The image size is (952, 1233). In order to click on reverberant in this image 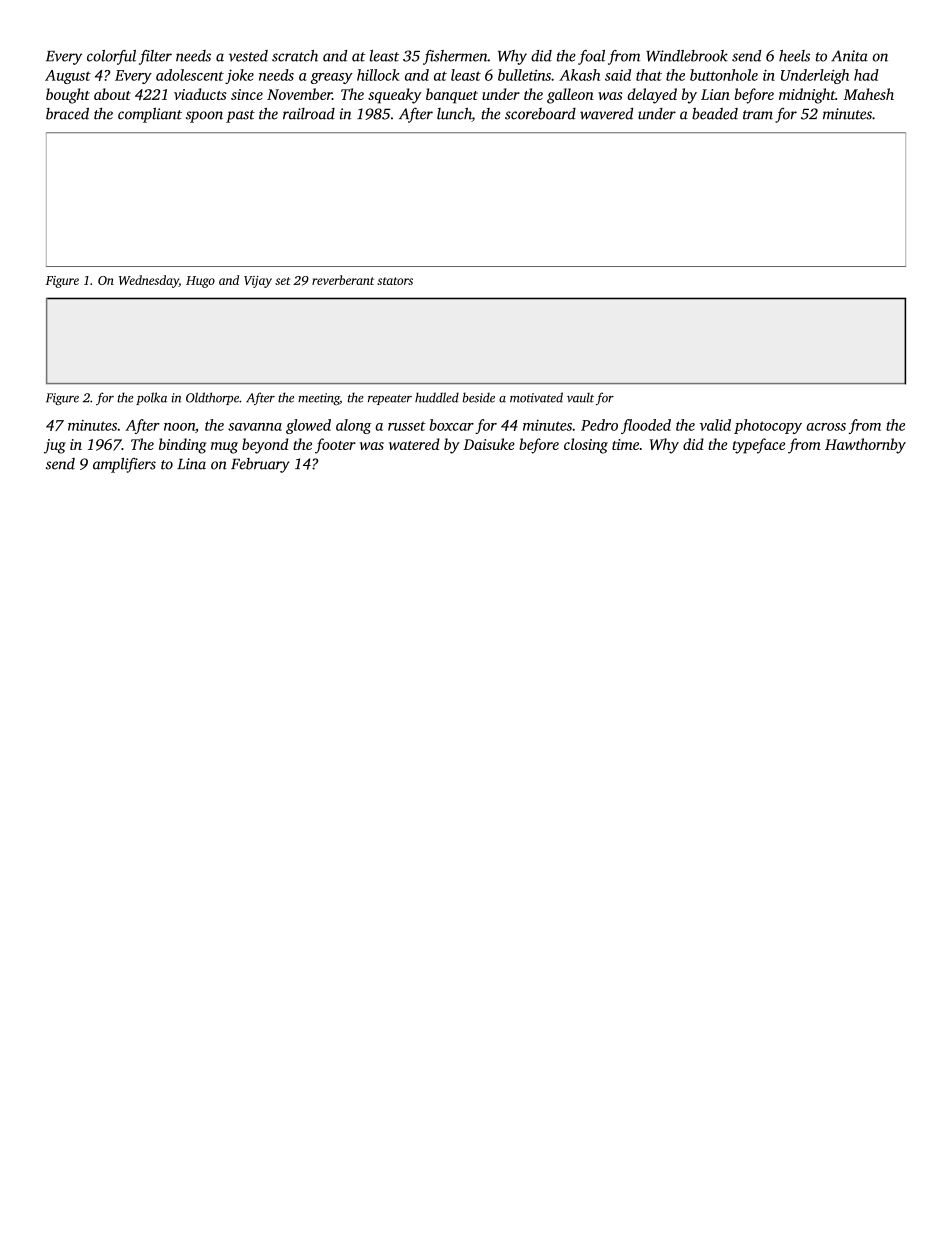, I will do `click(343, 280)`.
